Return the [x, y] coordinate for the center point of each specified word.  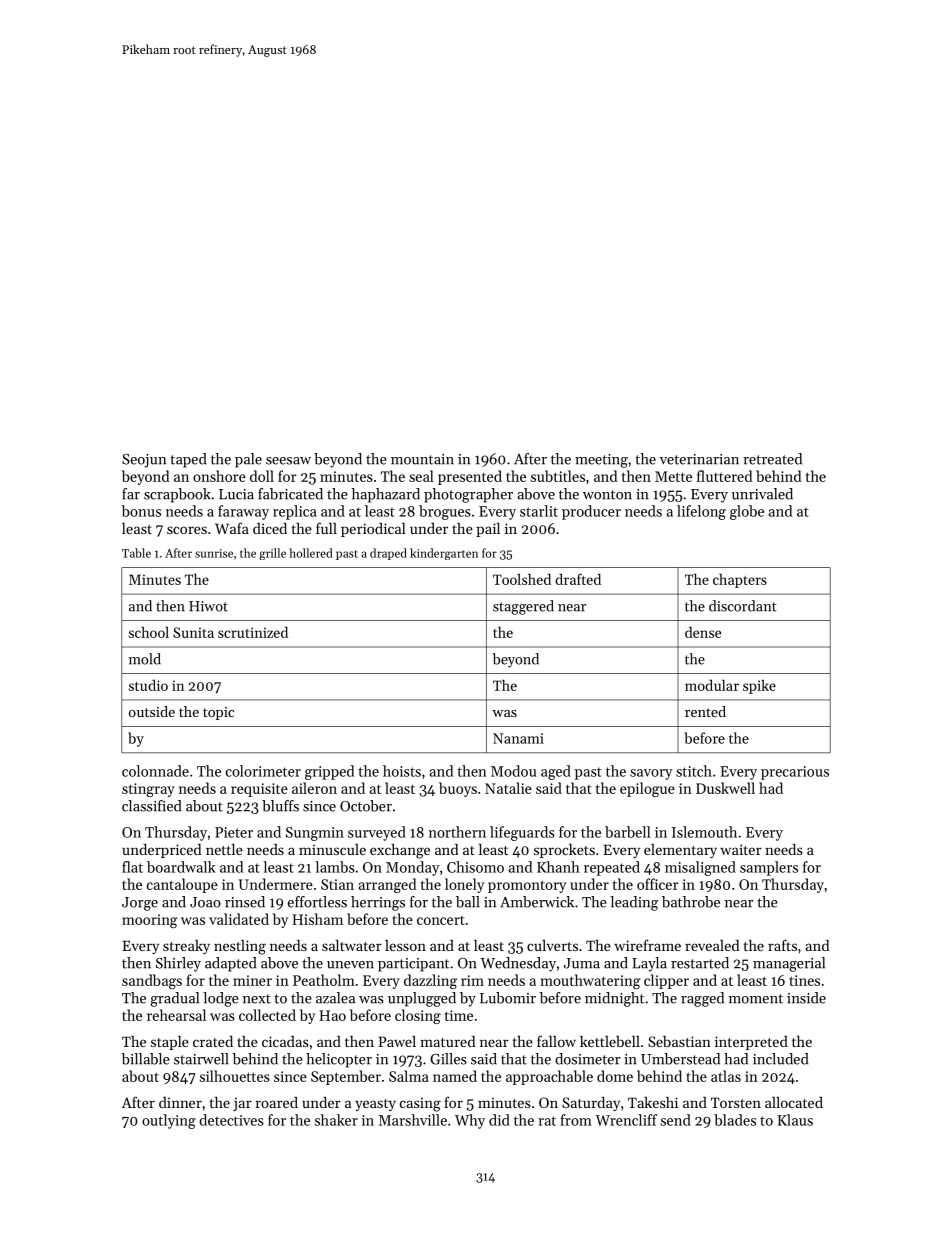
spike [759, 687]
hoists [402, 771]
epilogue [647, 789]
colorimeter [263, 771]
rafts [782, 945]
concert [441, 920]
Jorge [140, 904]
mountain [422, 459]
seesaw [288, 461]
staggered [523, 607]
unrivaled [762, 494]
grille [272, 554]
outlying [169, 1121]
